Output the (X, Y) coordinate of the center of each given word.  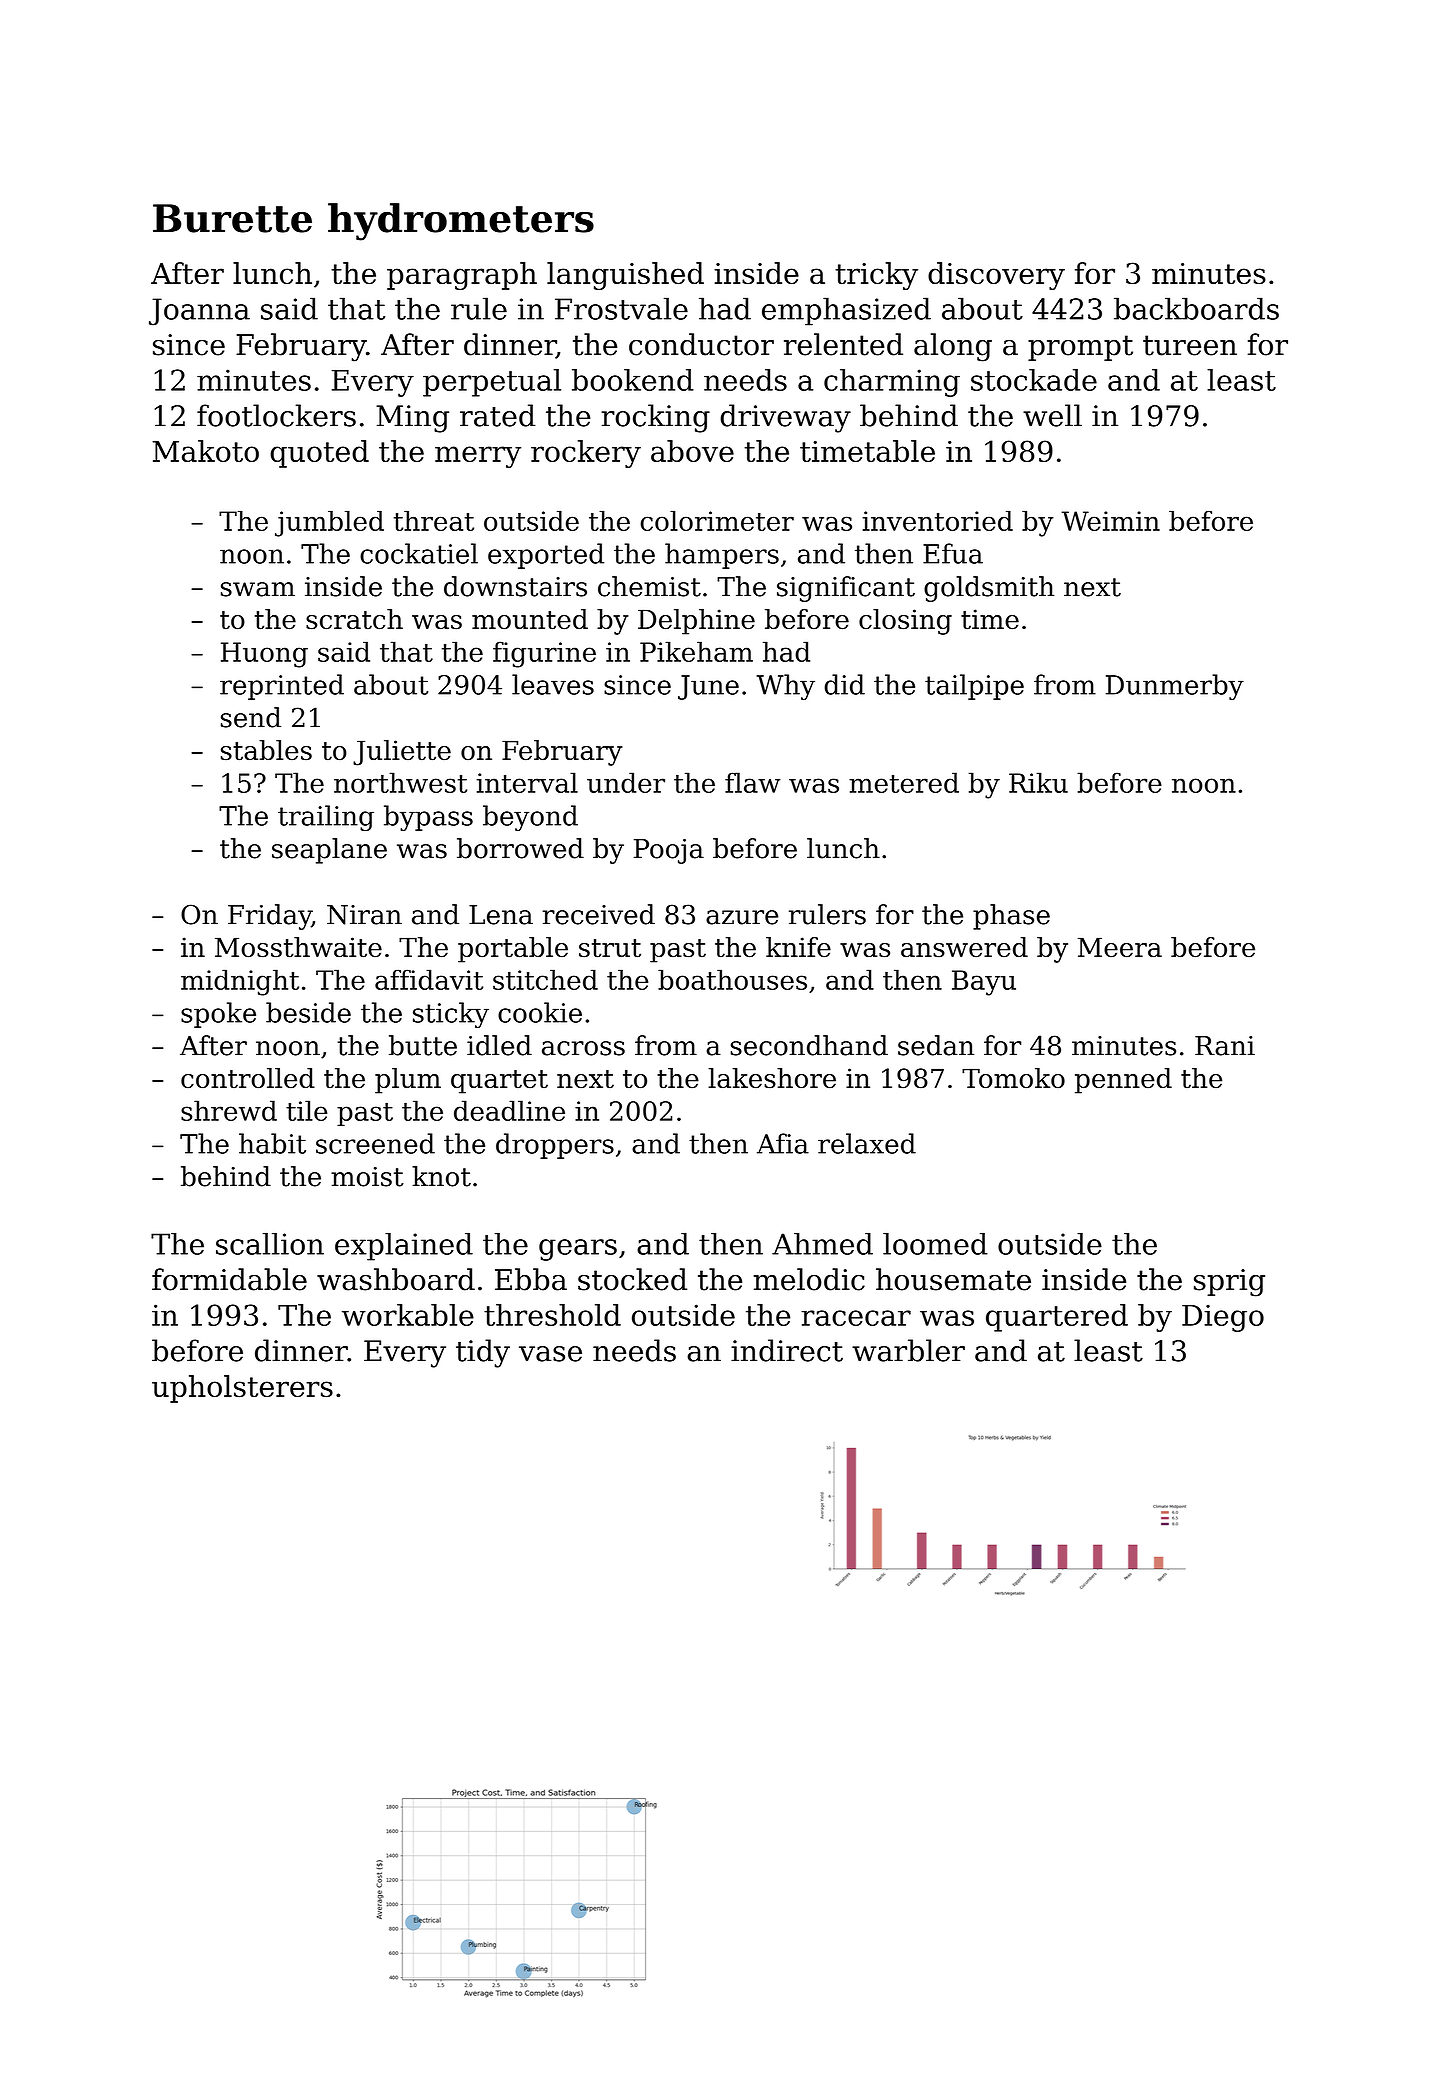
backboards (1196, 308)
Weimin (1111, 521)
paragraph (462, 276)
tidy (483, 1353)
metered (904, 782)
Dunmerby (1175, 687)
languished (625, 276)
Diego (1223, 1318)
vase (550, 1354)
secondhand (809, 1045)
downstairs (515, 586)
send (251, 717)
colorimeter (717, 521)
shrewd (229, 1110)
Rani (1225, 1046)
